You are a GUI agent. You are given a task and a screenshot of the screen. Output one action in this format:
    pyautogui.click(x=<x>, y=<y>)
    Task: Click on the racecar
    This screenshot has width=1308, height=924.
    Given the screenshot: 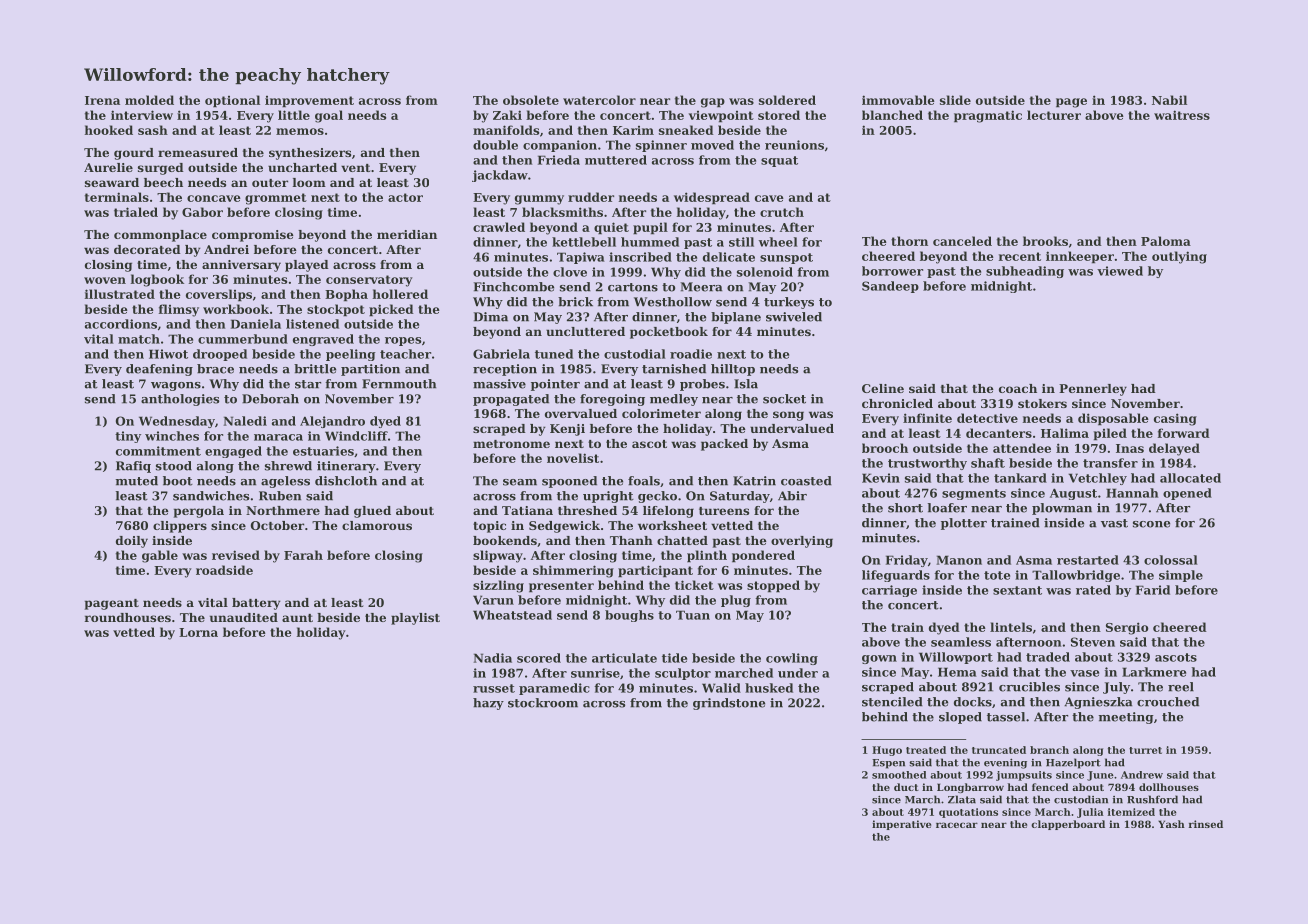 What is the action you would take?
    pyautogui.click(x=957, y=825)
